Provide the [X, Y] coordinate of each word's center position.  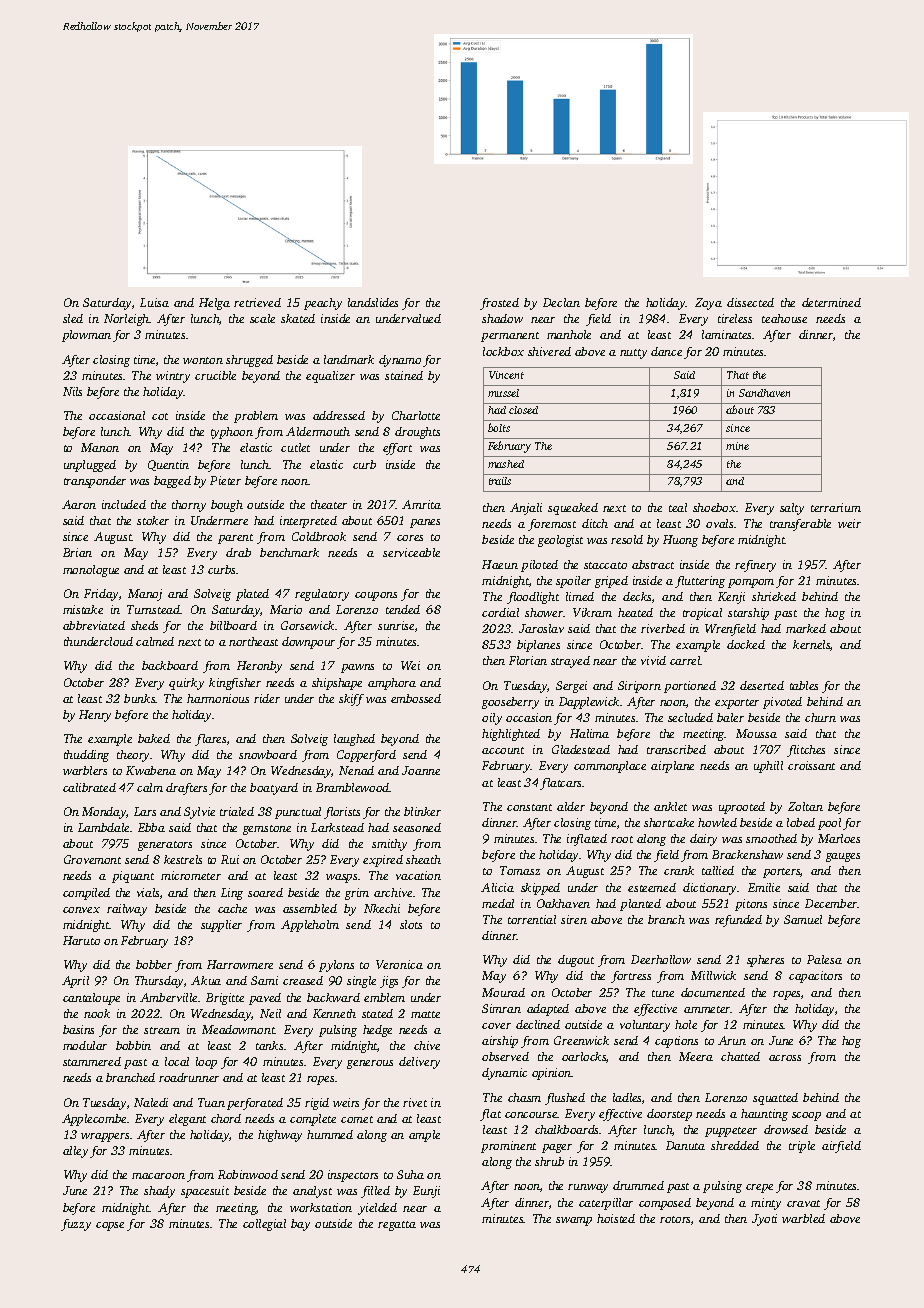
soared [265, 892]
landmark [349, 359]
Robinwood [248, 1174]
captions [676, 1042]
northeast [253, 641]
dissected [750, 302]
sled [73, 318]
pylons [336, 966]
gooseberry [510, 703]
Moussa [756, 733]
